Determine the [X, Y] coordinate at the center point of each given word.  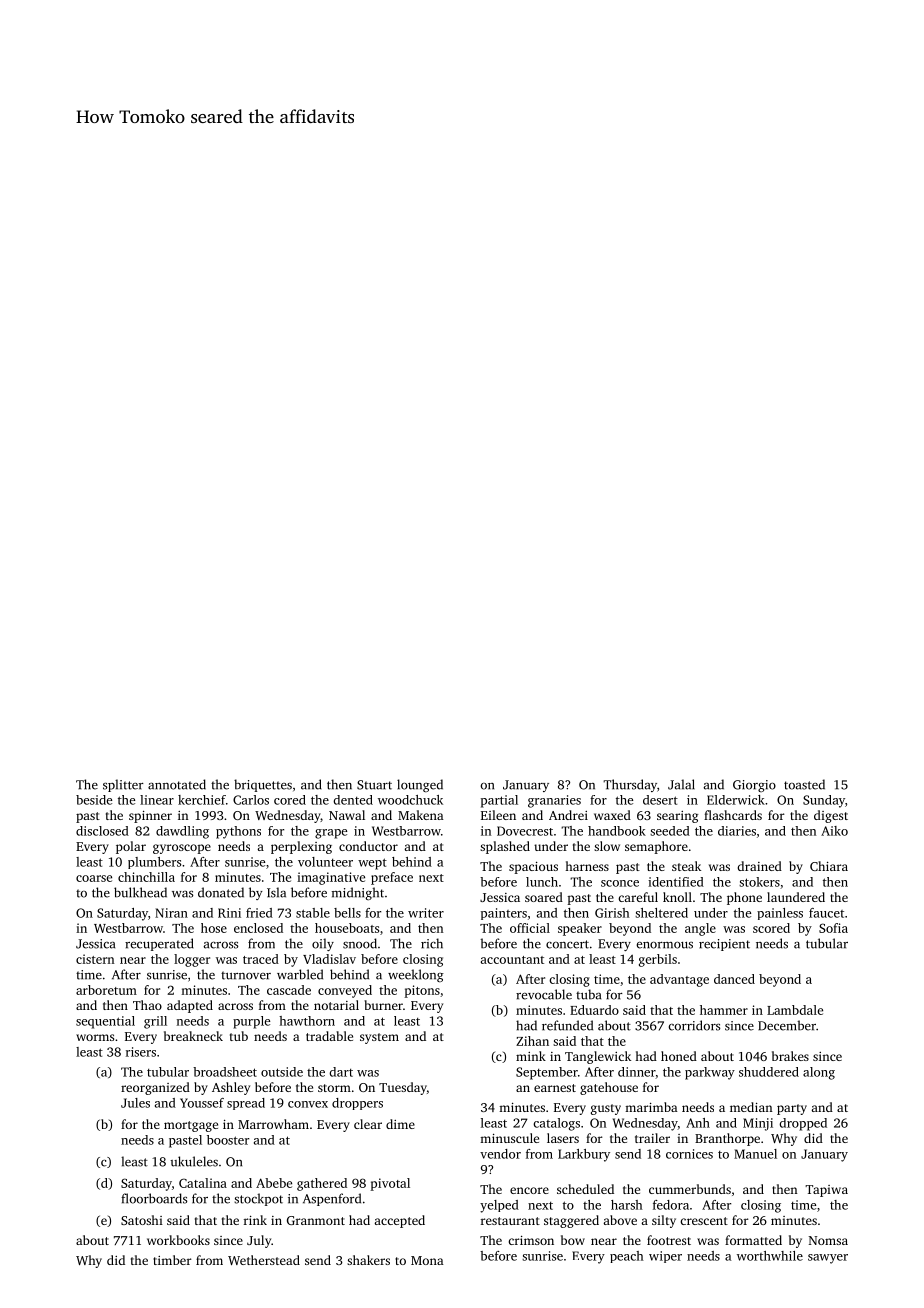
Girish [612, 913]
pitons [422, 991]
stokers [759, 882]
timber [172, 1260]
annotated [177, 784]
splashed [505, 847]
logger [192, 960]
